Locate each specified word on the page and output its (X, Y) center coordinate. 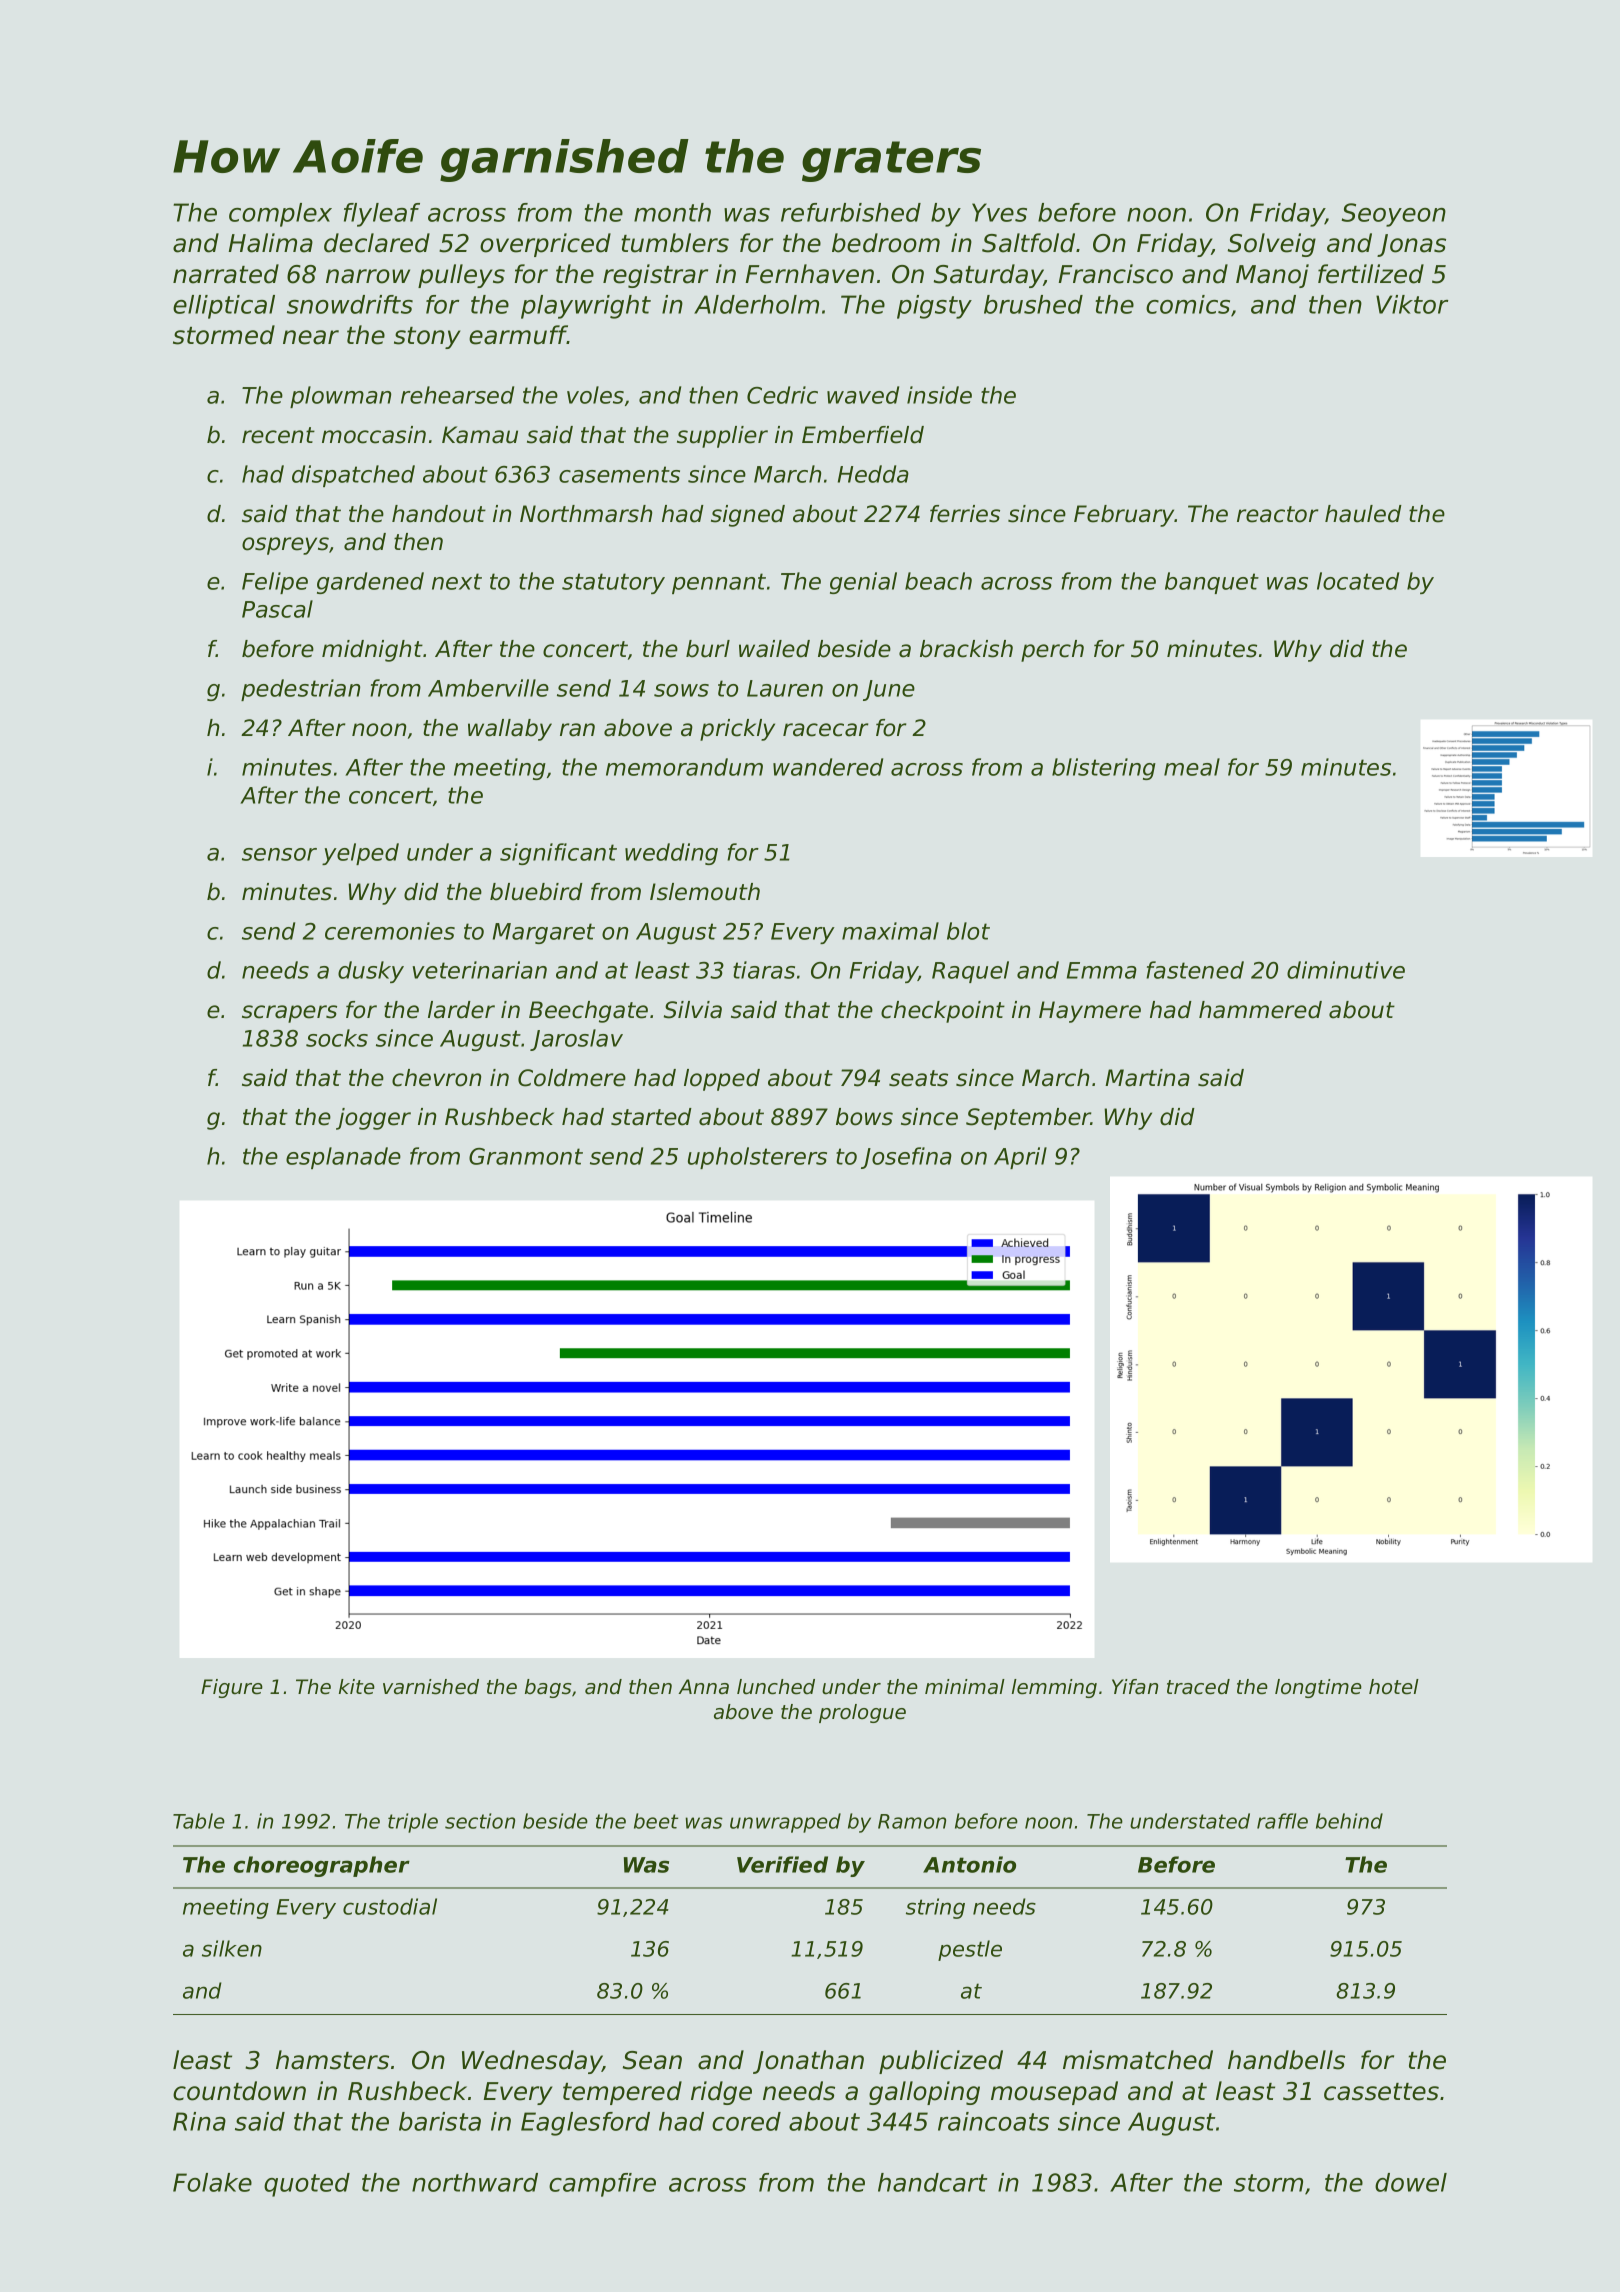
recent (278, 435)
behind (1349, 1821)
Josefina (906, 1158)
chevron (436, 1078)
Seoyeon (1394, 215)
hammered (1260, 1010)
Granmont (526, 1156)
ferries (965, 514)
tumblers (675, 243)
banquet (1212, 583)
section (480, 1821)
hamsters (332, 2060)
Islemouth (705, 892)
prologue (862, 1713)
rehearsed (457, 395)
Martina (1147, 1078)
